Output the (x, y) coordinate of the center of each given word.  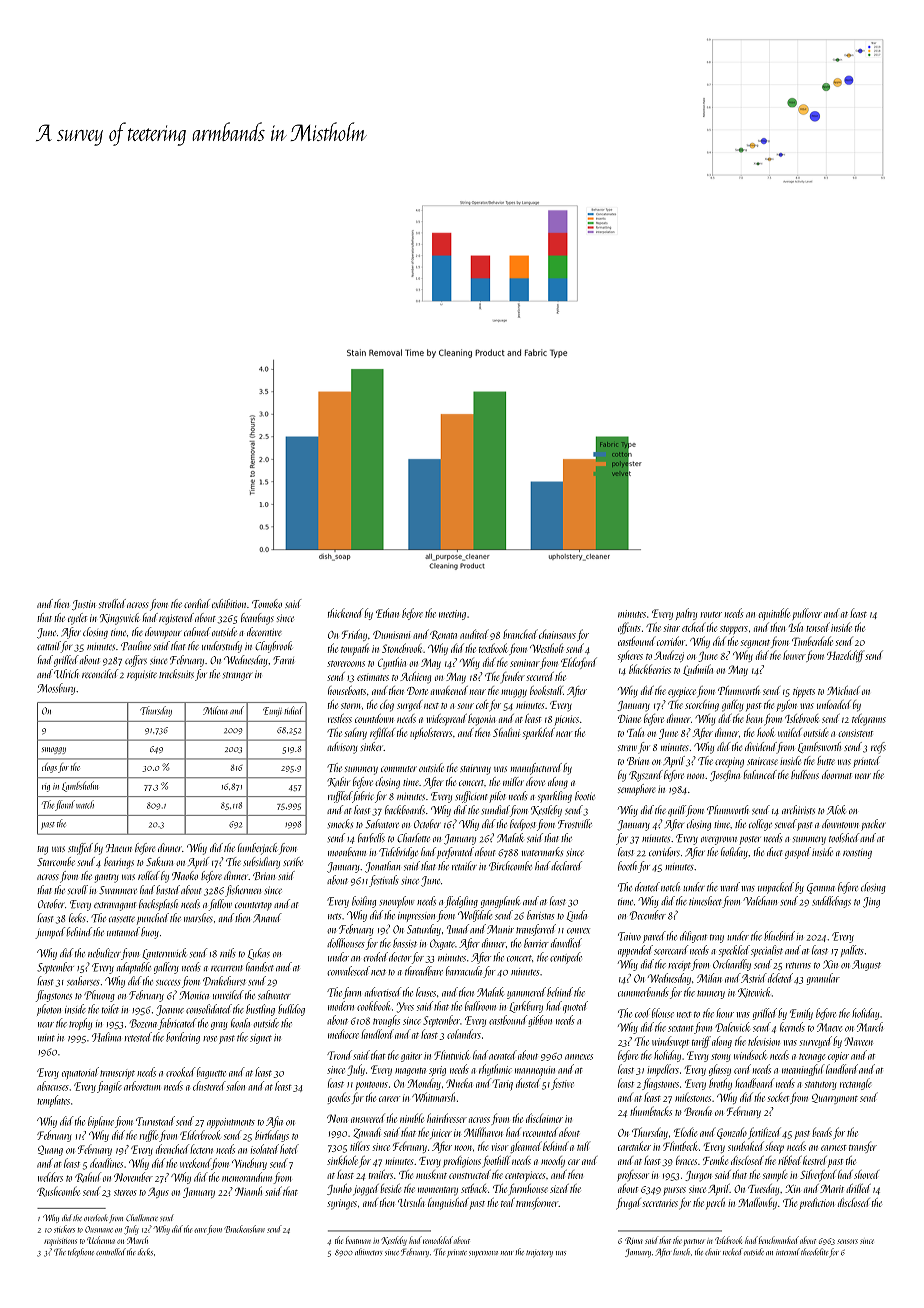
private (457, 1253)
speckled (734, 951)
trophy (80, 1024)
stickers (64, 1229)
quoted (575, 1007)
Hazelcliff (845, 656)
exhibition (229, 603)
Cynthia (392, 663)
